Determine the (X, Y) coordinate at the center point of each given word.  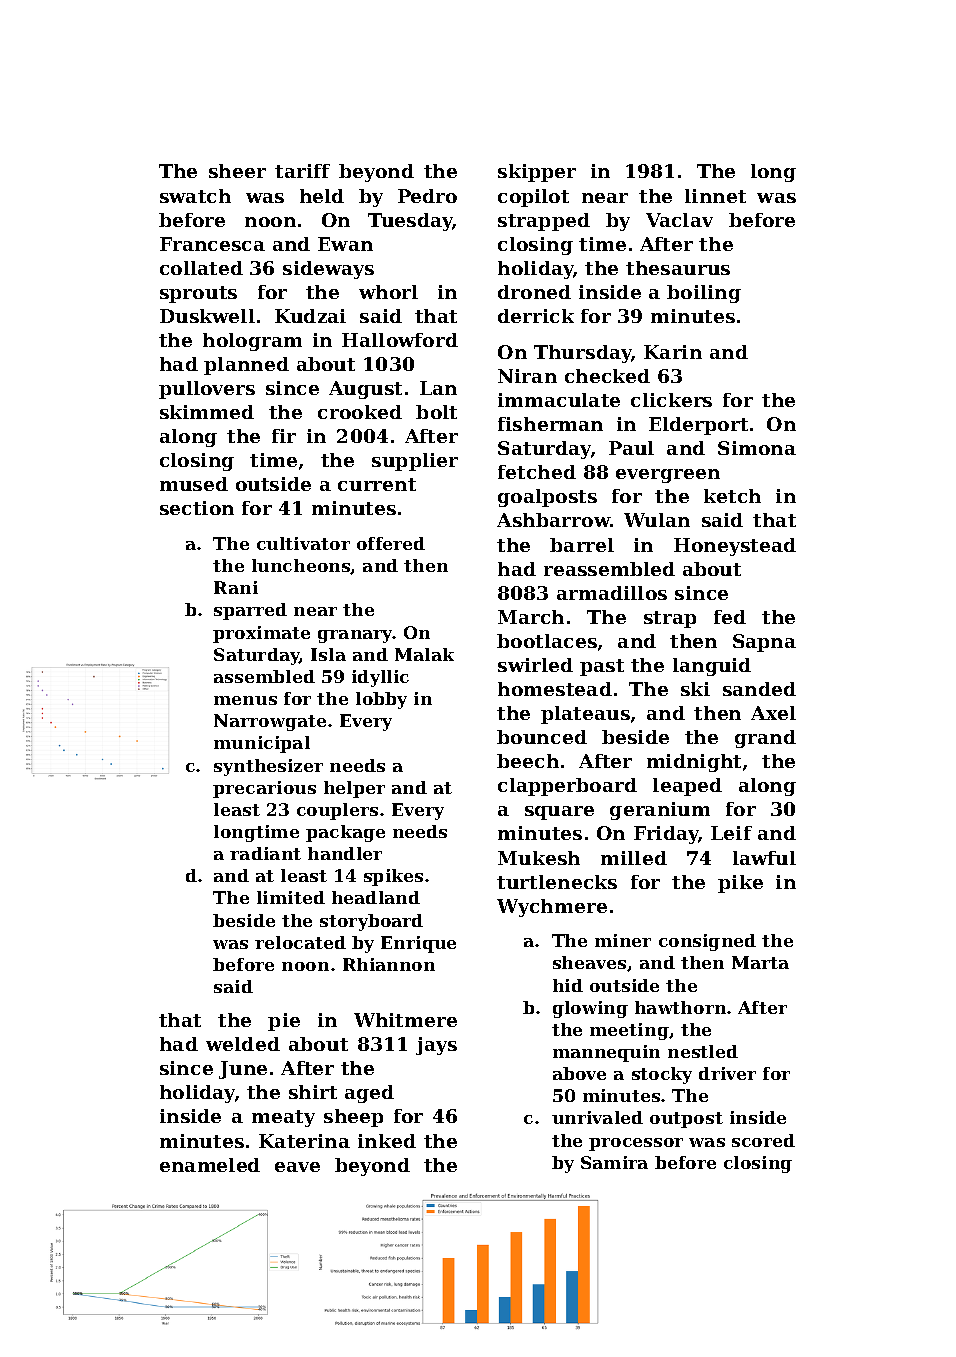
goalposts (547, 498)
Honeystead (735, 547)
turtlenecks (557, 882)
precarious (264, 789)
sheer (237, 171)
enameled (210, 1165)
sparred (250, 611)
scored (763, 1140)
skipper (537, 173)
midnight (694, 763)
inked (387, 1141)
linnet (715, 196)
